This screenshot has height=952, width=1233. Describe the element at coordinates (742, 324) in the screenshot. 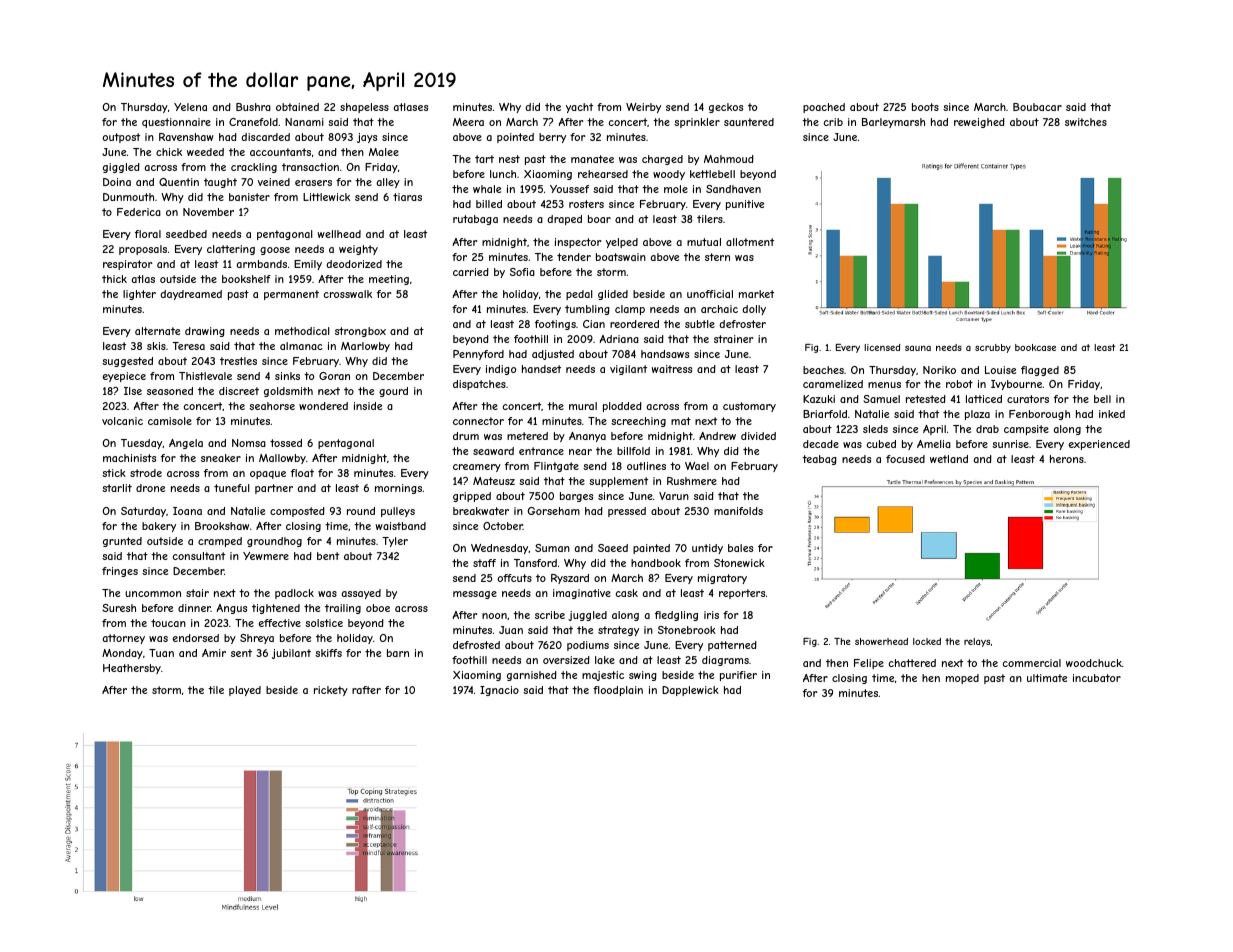

I see `defroster` at that location.
